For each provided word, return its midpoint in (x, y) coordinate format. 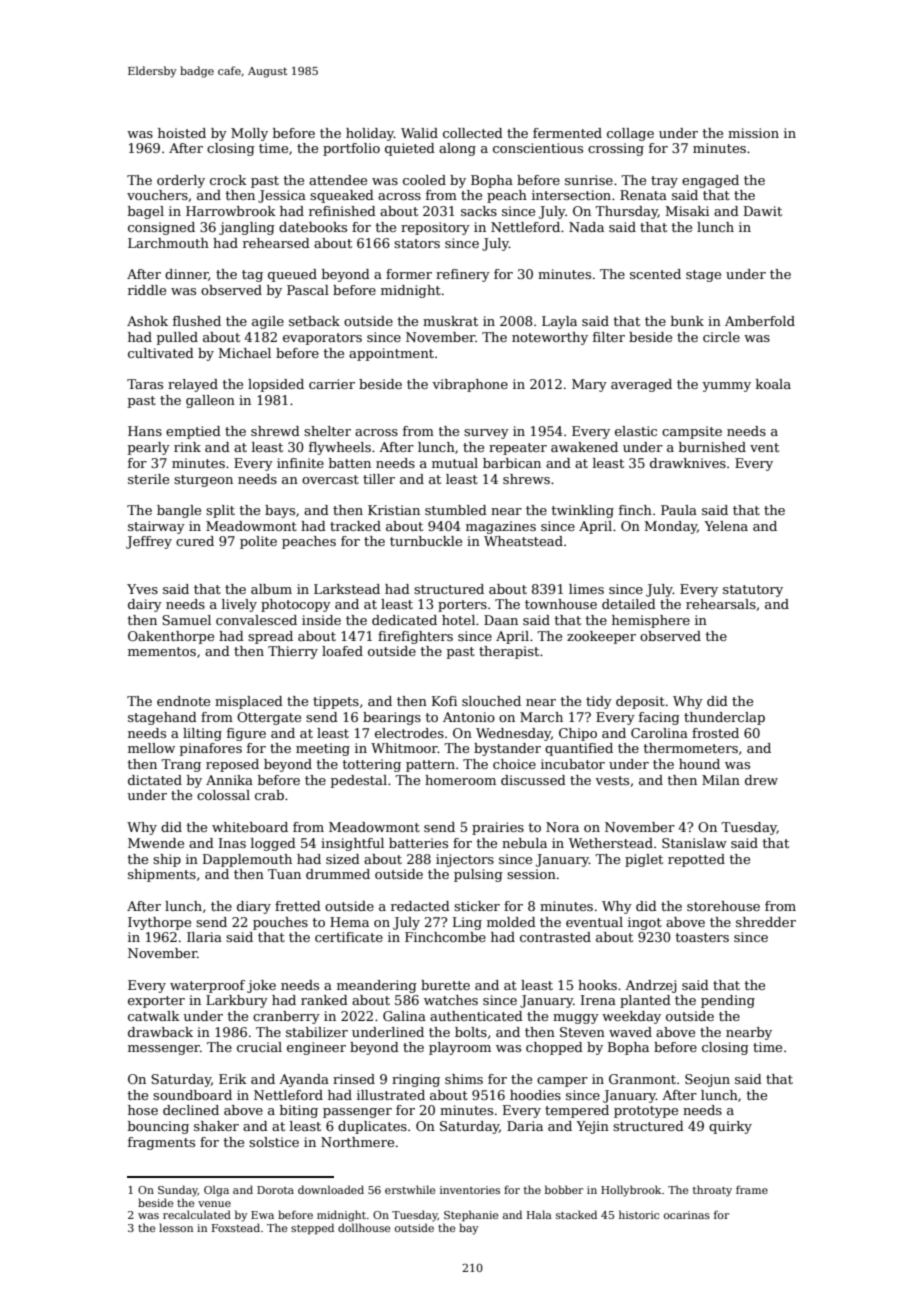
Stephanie (471, 1215)
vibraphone (470, 385)
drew (761, 780)
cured (195, 541)
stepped (312, 1228)
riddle (147, 290)
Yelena (726, 526)
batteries (418, 843)
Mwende (156, 843)
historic (639, 1214)
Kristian (394, 510)
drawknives (688, 463)
